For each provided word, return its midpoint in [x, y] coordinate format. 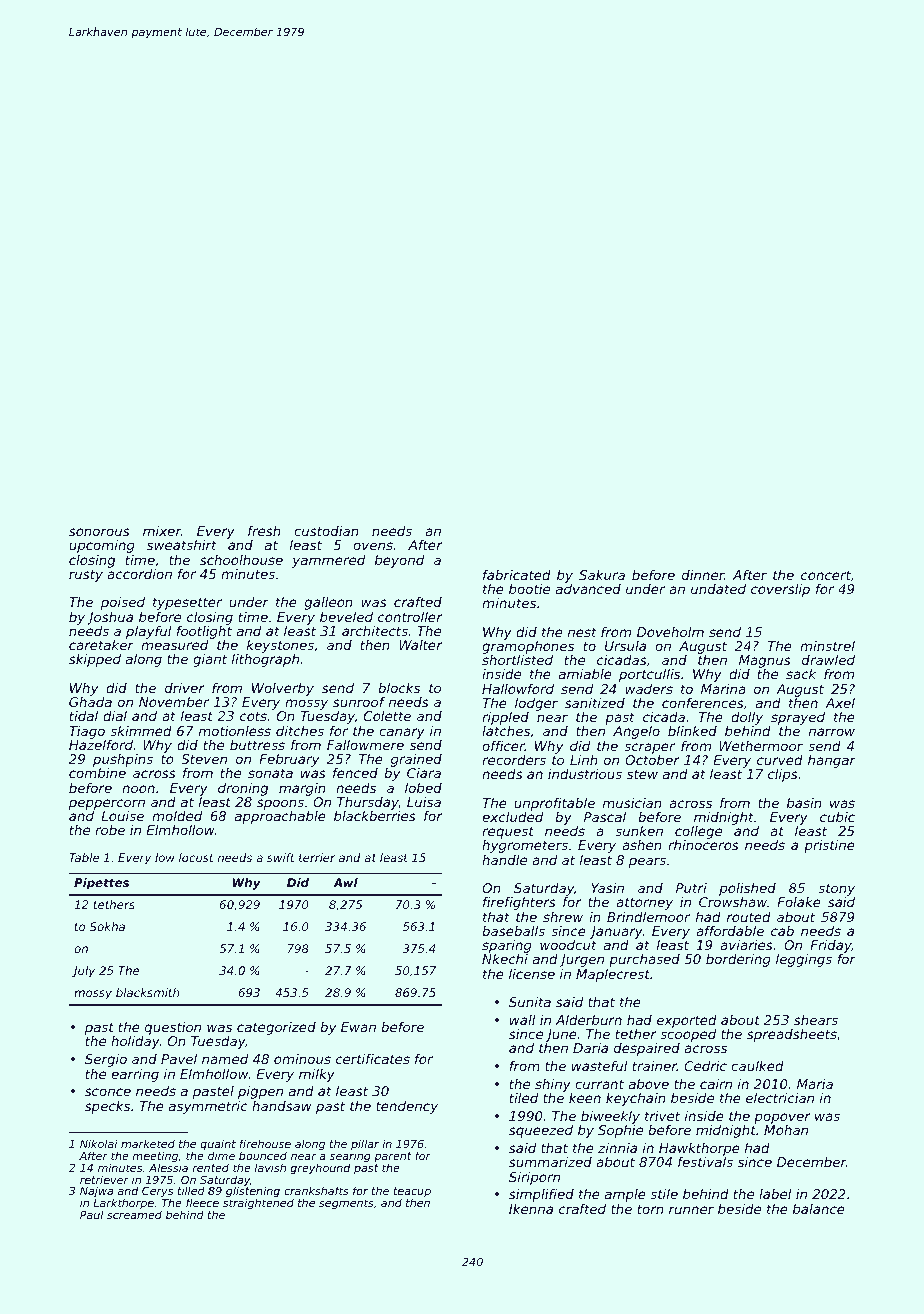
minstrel [827, 646]
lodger [536, 704]
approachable [280, 817]
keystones [280, 646]
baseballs [513, 931]
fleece [202, 1202]
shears [816, 1020]
